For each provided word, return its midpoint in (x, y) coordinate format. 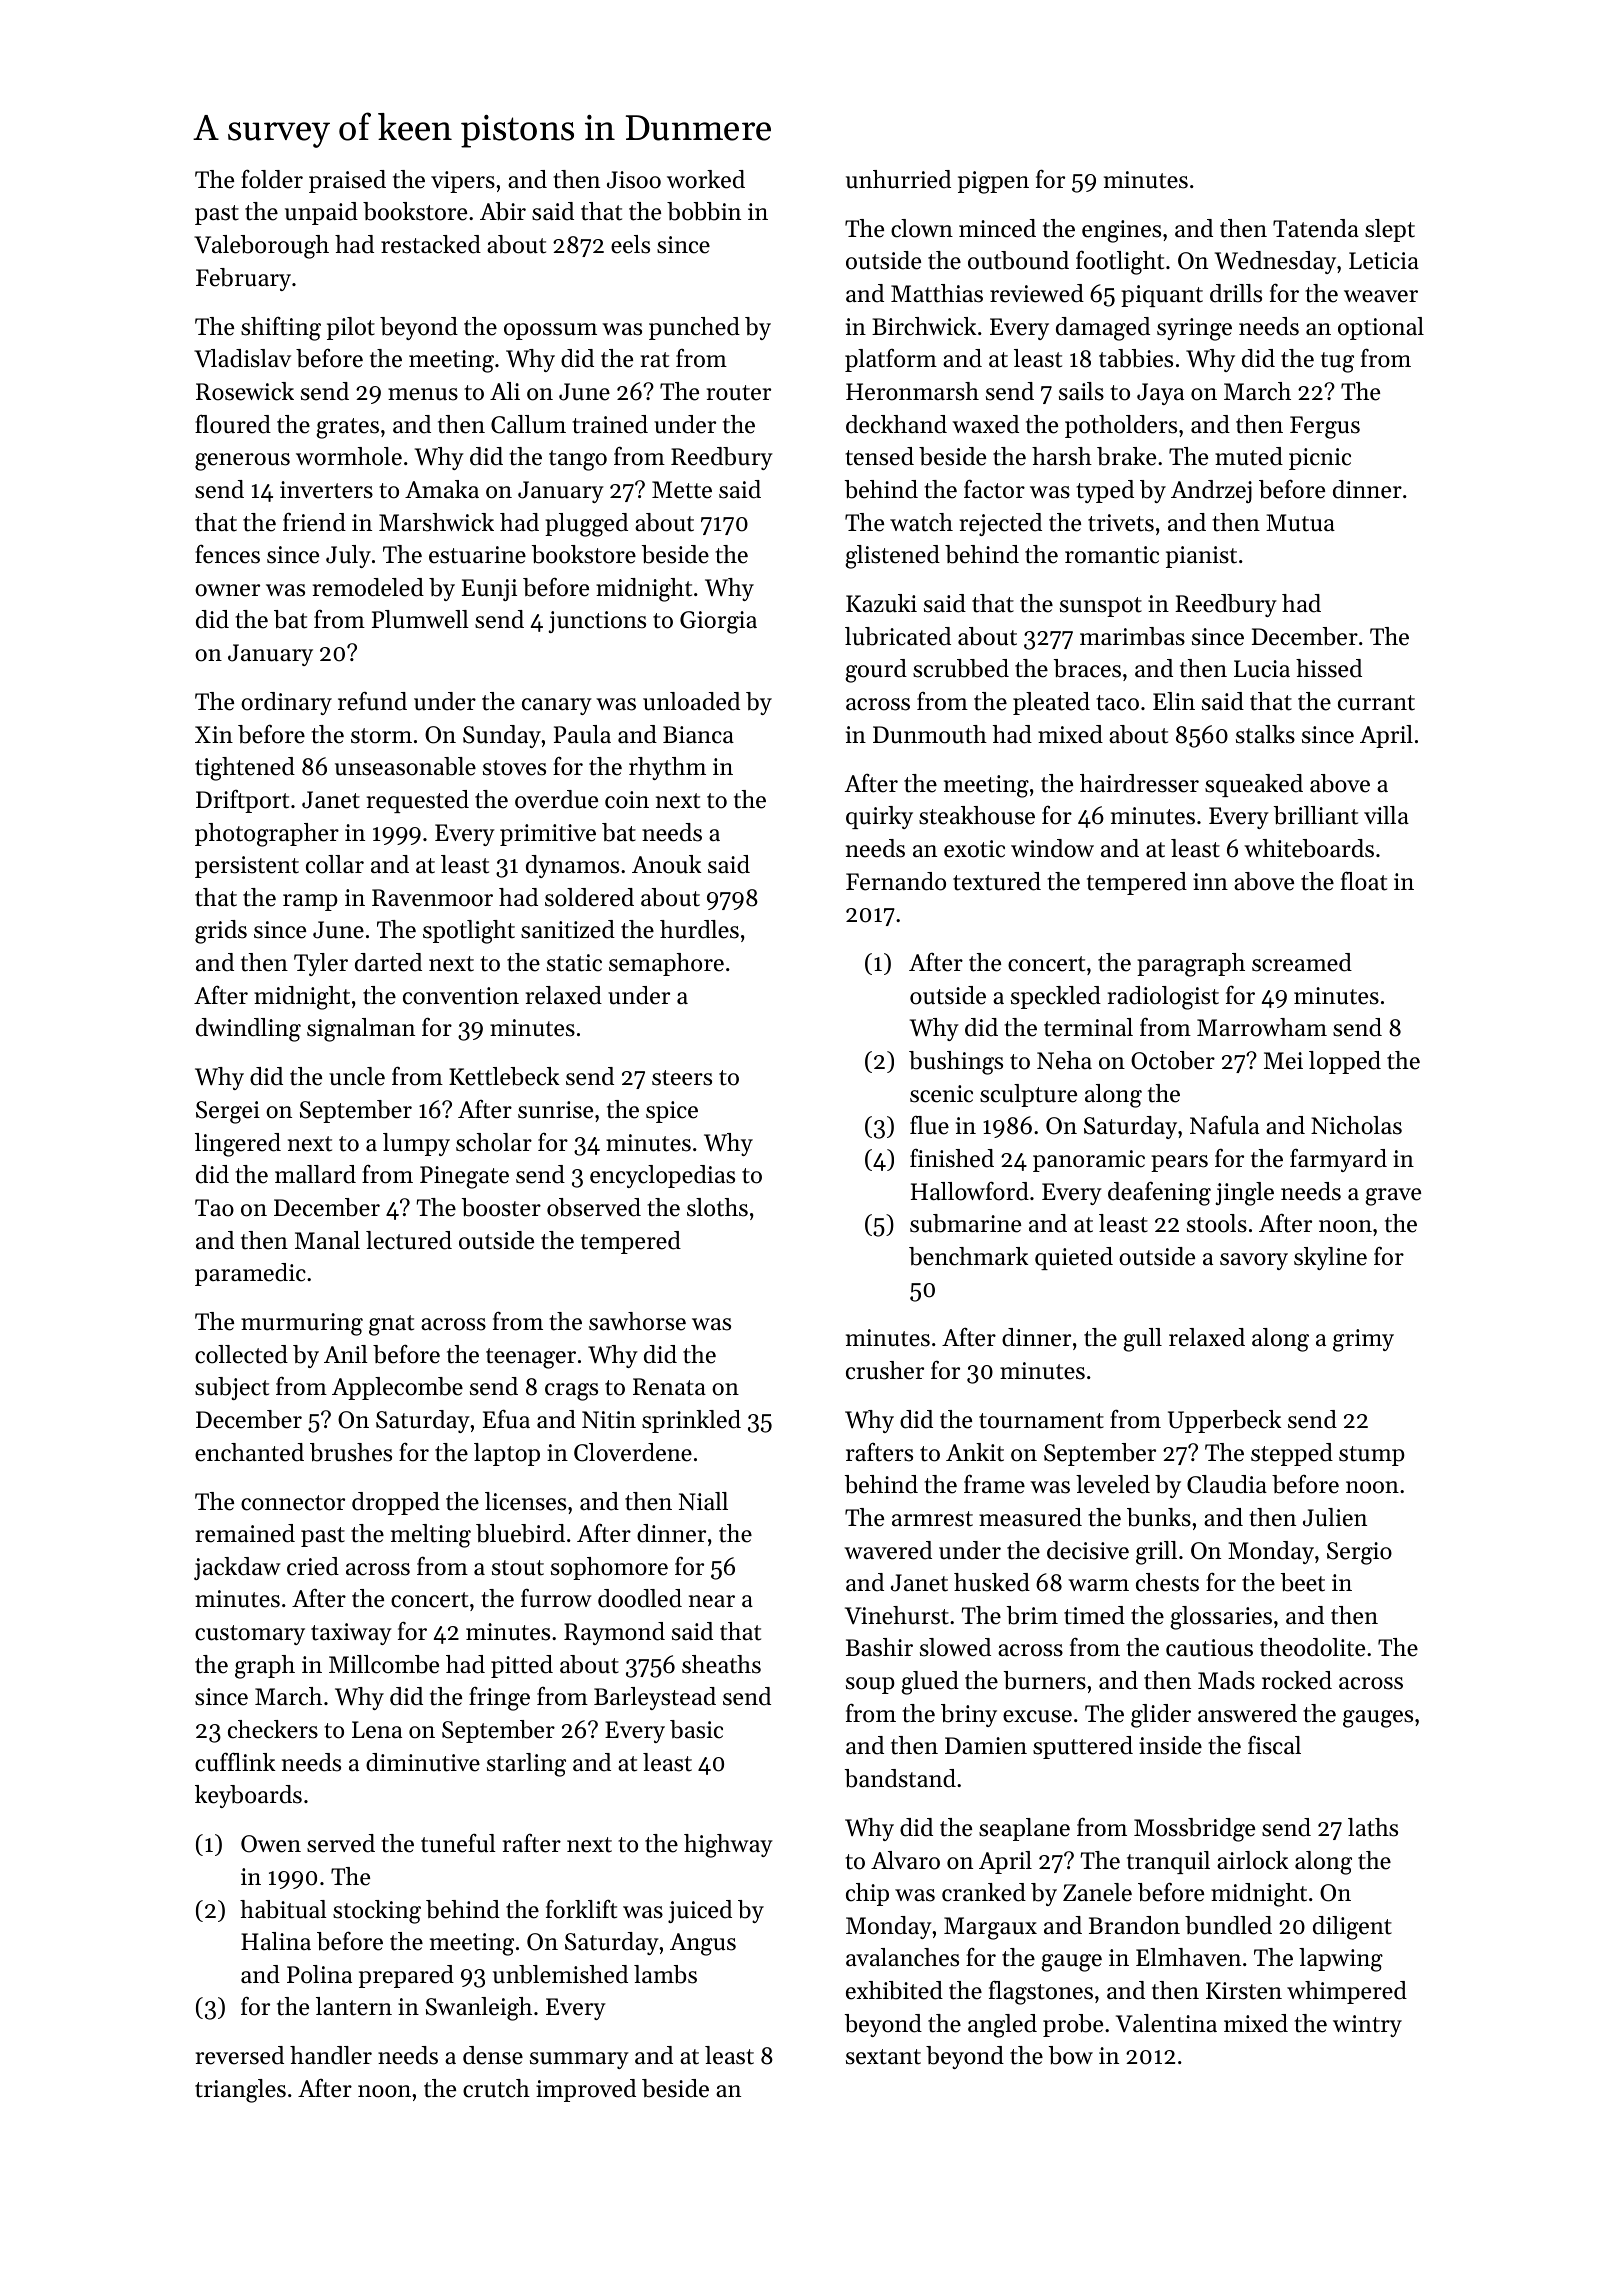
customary (250, 1635)
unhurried (898, 179)
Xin (214, 734)
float (1364, 881)
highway (728, 1846)
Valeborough (261, 247)
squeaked (1254, 785)
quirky (879, 817)
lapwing (1341, 1960)
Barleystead (655, 1698)
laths (1373, 1827)
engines (1121, 231)
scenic (941, 1094)
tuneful (458, 1843)
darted (388, 962)
